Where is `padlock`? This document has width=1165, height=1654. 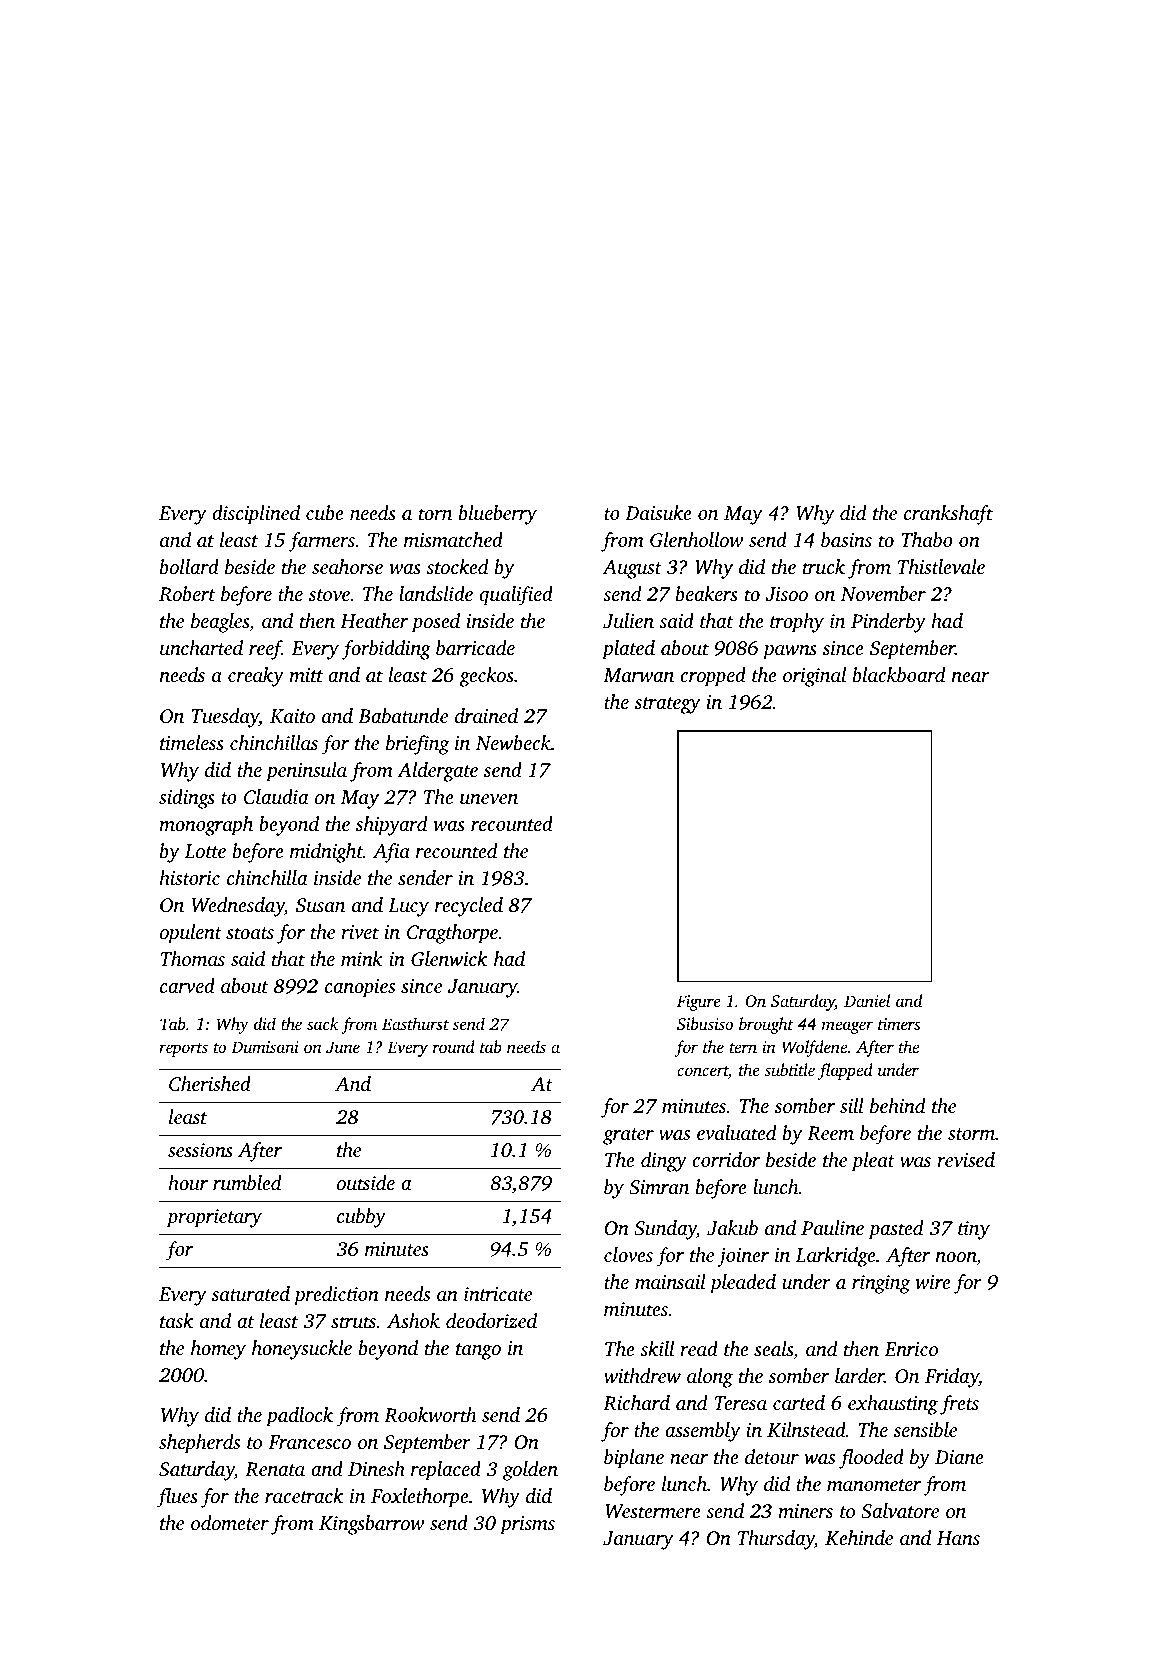
padlock is located at coordinates (299, 1417).
